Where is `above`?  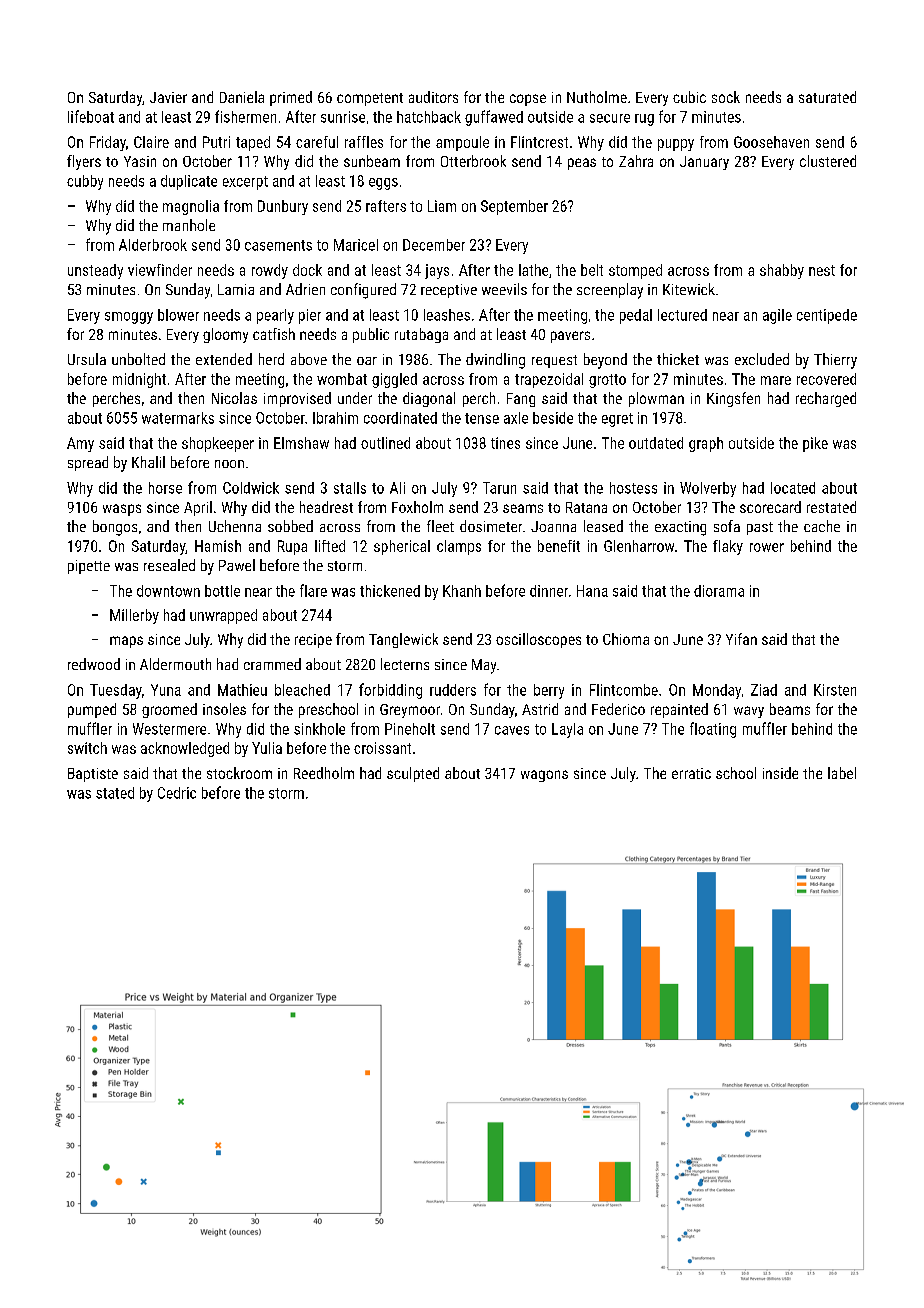
above is located at coordinates (309, 359).
